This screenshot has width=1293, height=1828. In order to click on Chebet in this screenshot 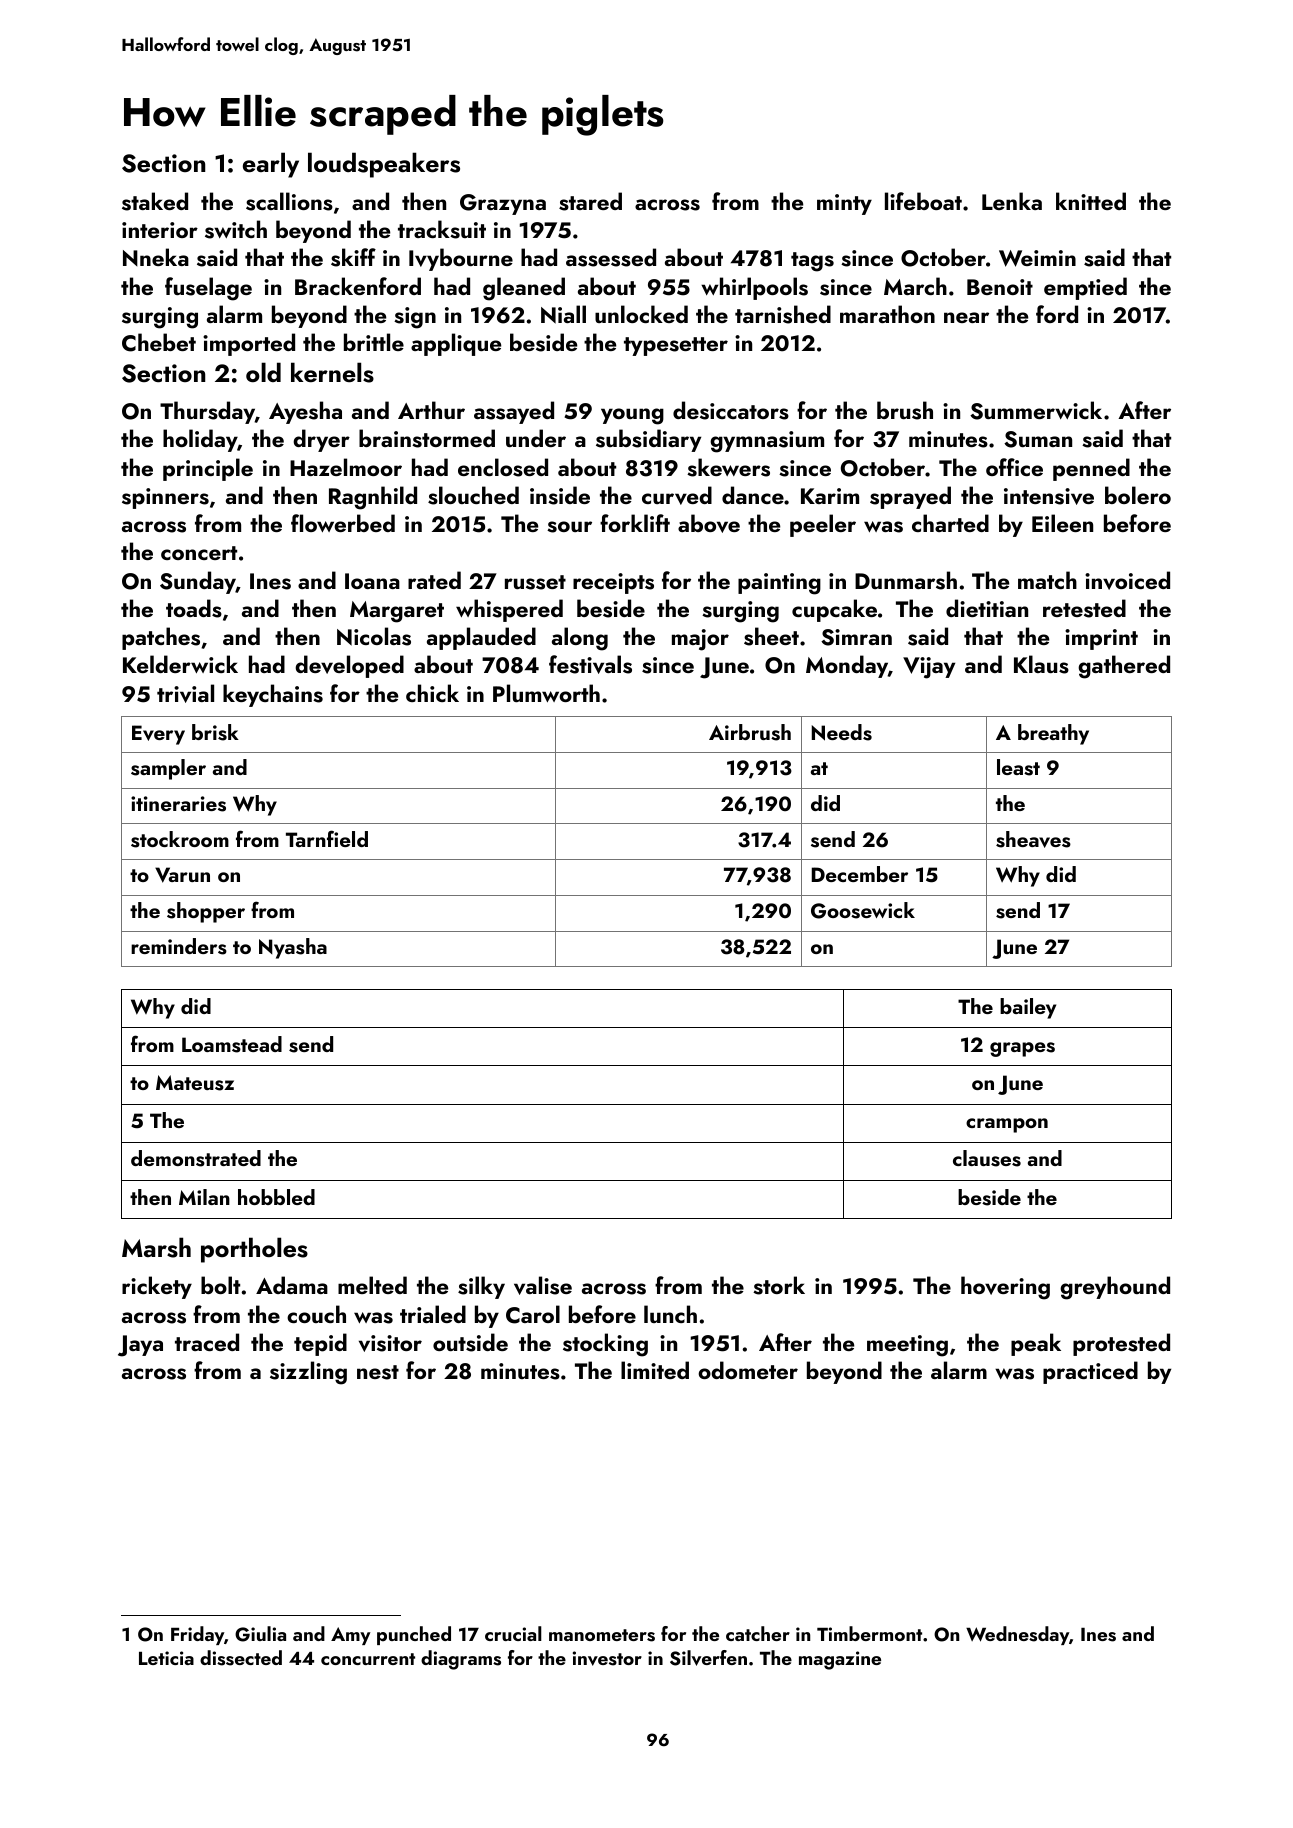, I will do `click(159, 342)`.
